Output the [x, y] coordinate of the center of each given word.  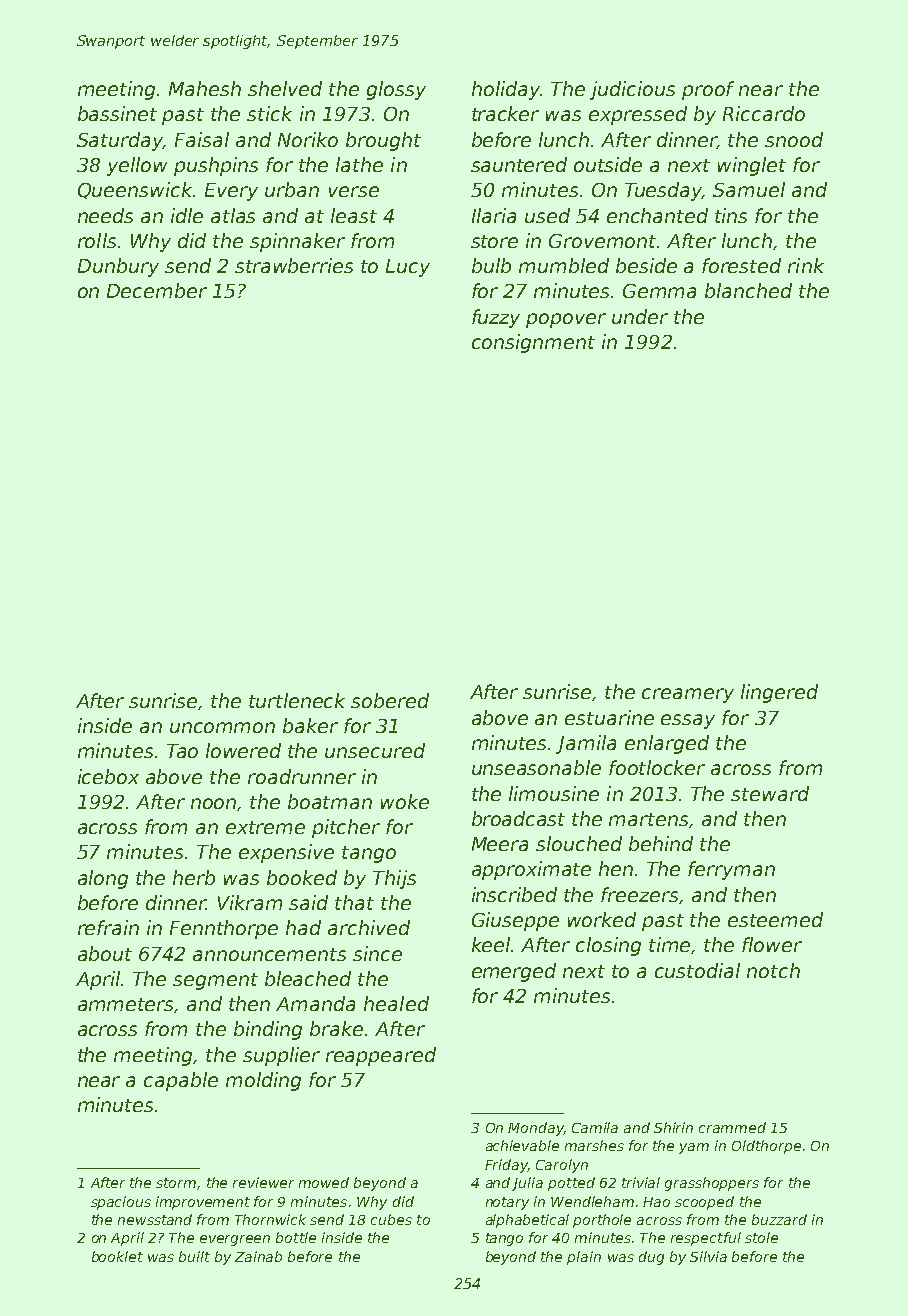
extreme [265, 827]
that [354, 902]
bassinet [117, 113]
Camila [595, 1127]
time [670, 945]
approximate [531, 870]
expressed [638, 115]
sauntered [519, 164]
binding [268, 1030]
